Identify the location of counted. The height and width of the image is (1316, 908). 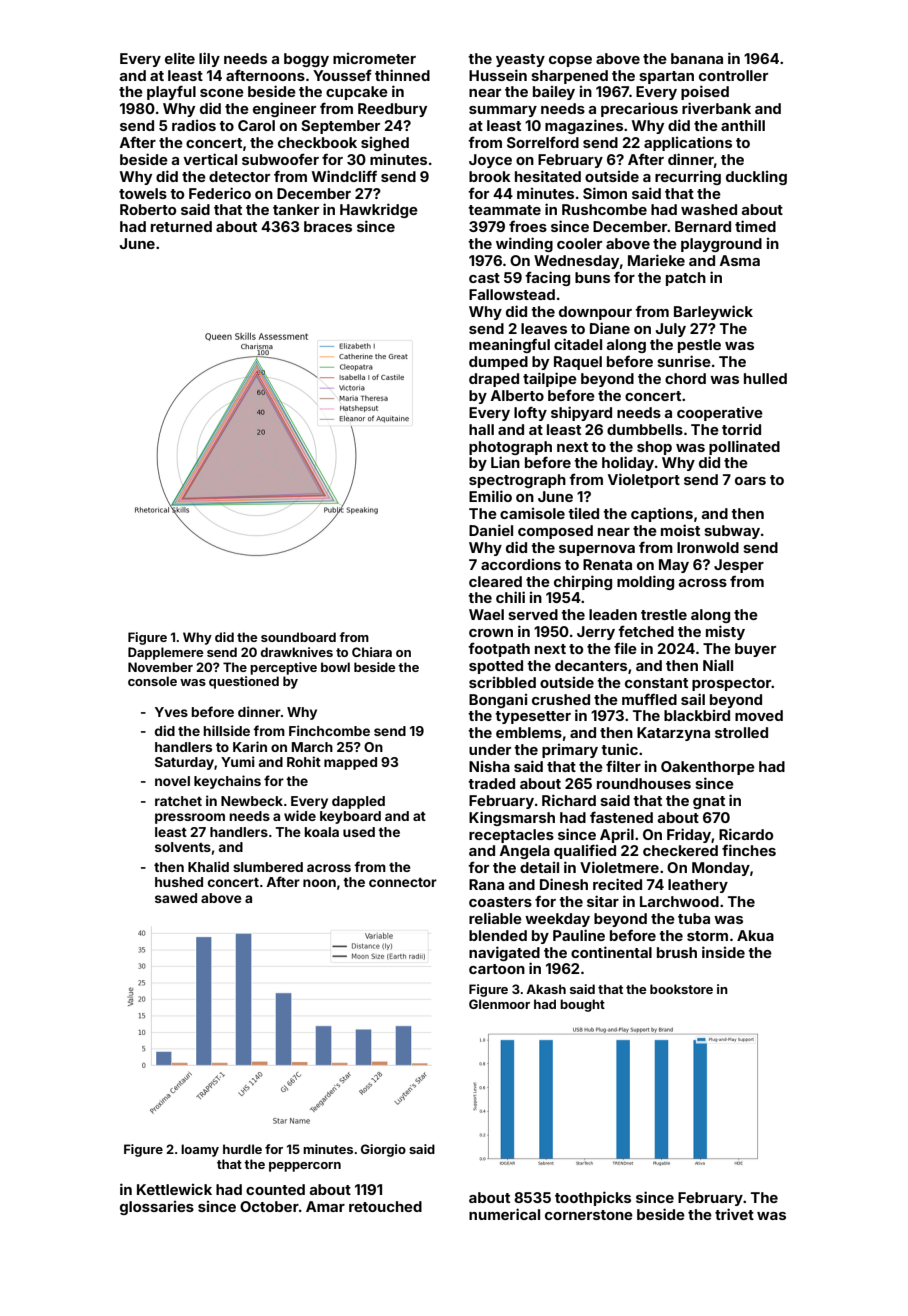
(275, 1189).
